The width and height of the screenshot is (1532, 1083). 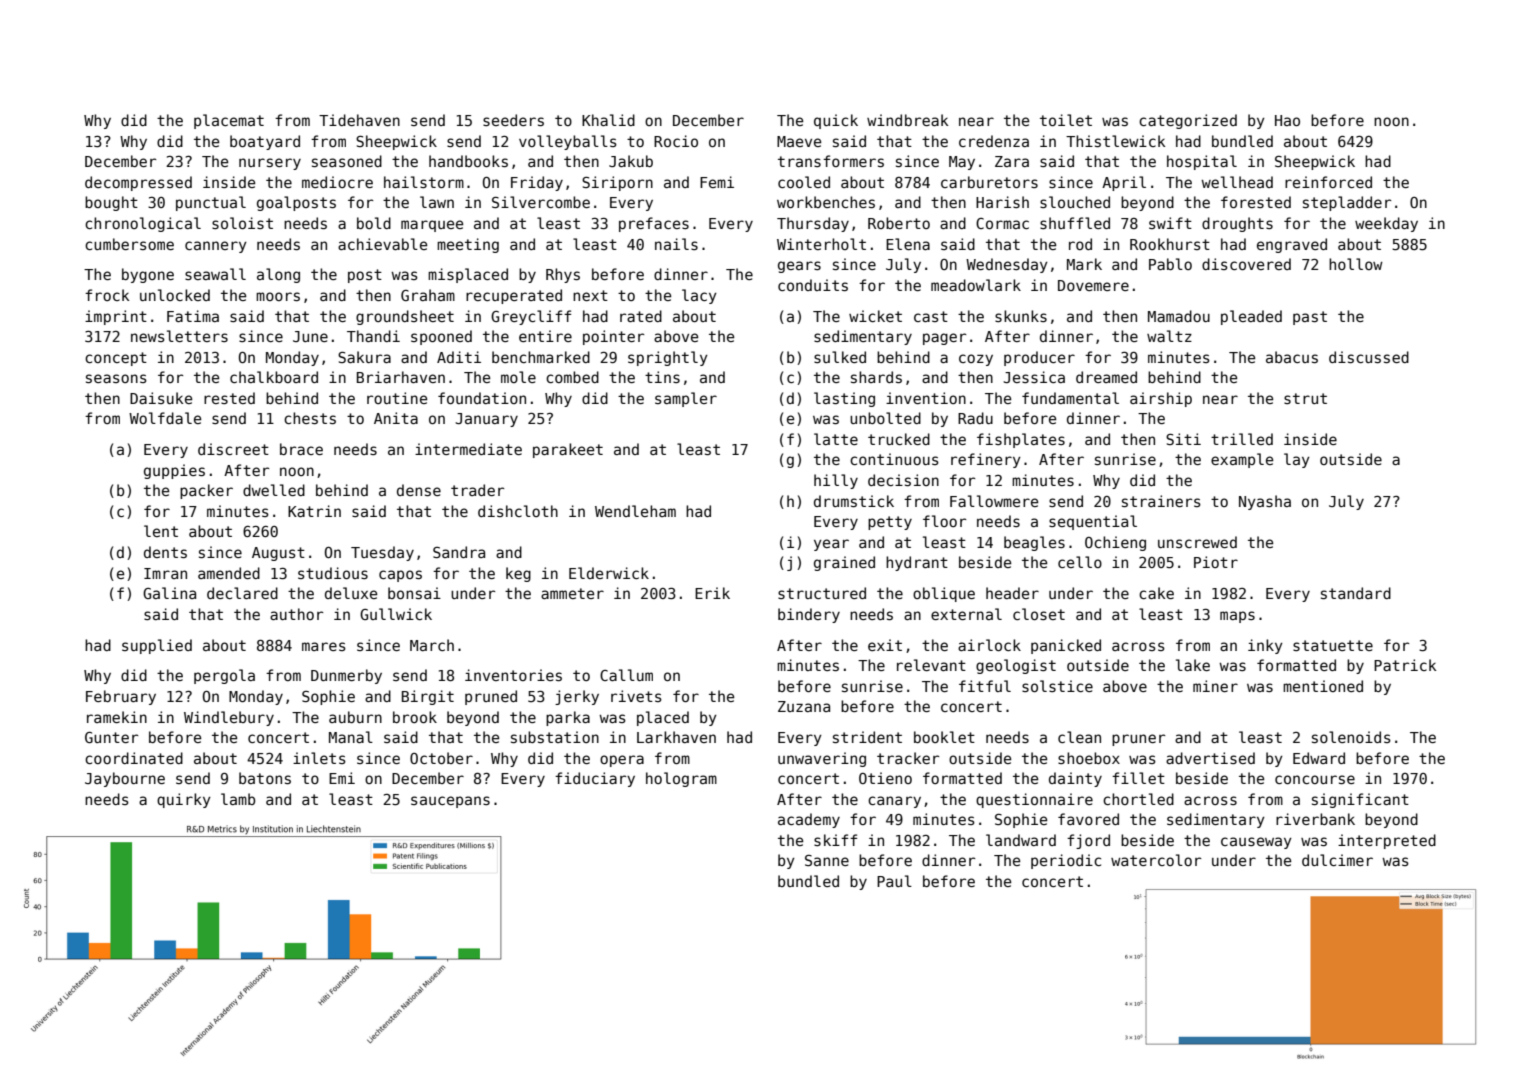 What do you see at coordinates (278, 296) in the screenshot?
I see `moors` at bounding box center [278, 296].
